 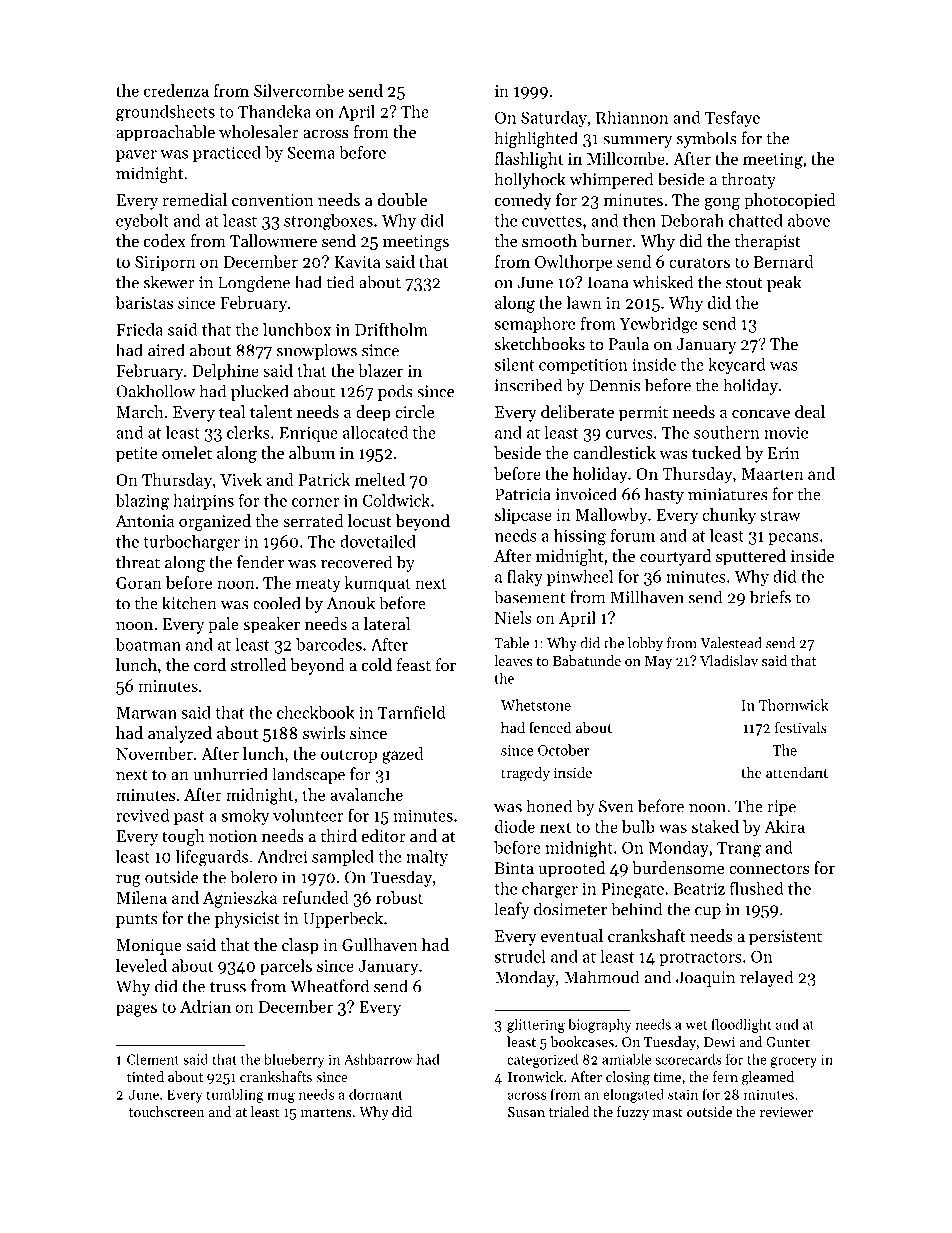 I want to click on martens, so click(x=326, y=1112).
